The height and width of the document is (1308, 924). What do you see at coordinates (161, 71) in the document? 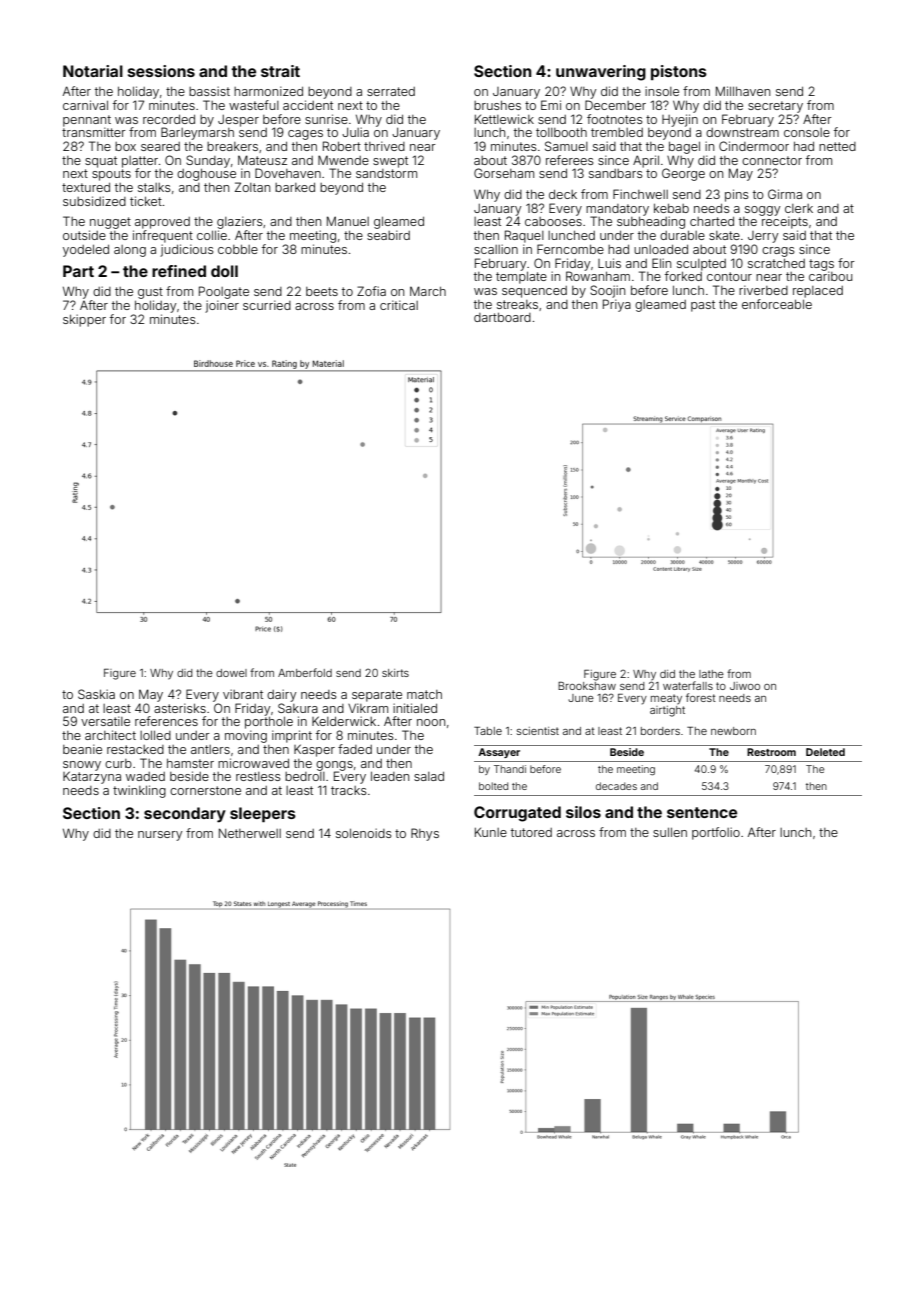
I see `sessions` at bounding box center [161, 71].
